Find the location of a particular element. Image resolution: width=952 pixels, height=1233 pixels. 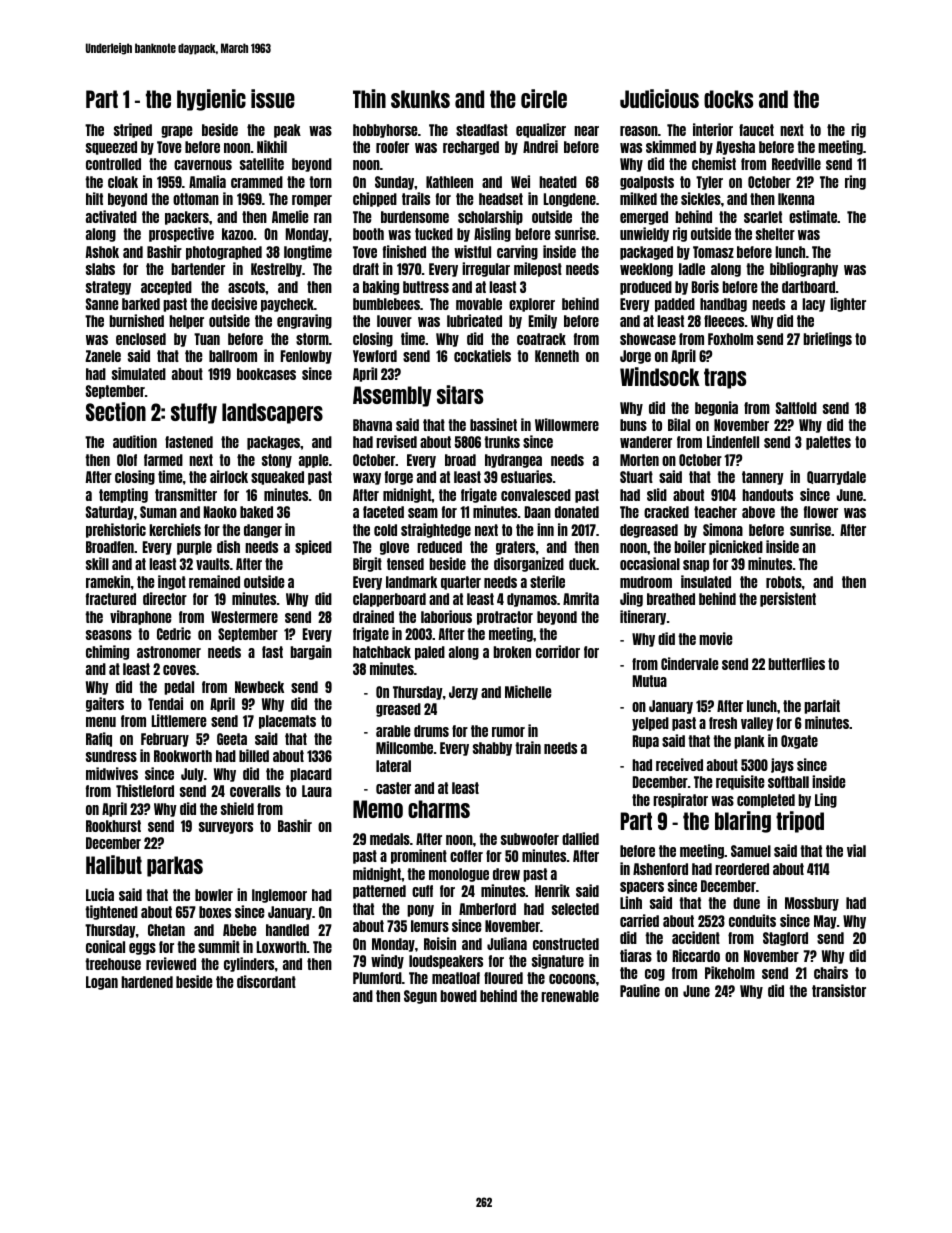

Windsock is located at coordinates (660, 376).
